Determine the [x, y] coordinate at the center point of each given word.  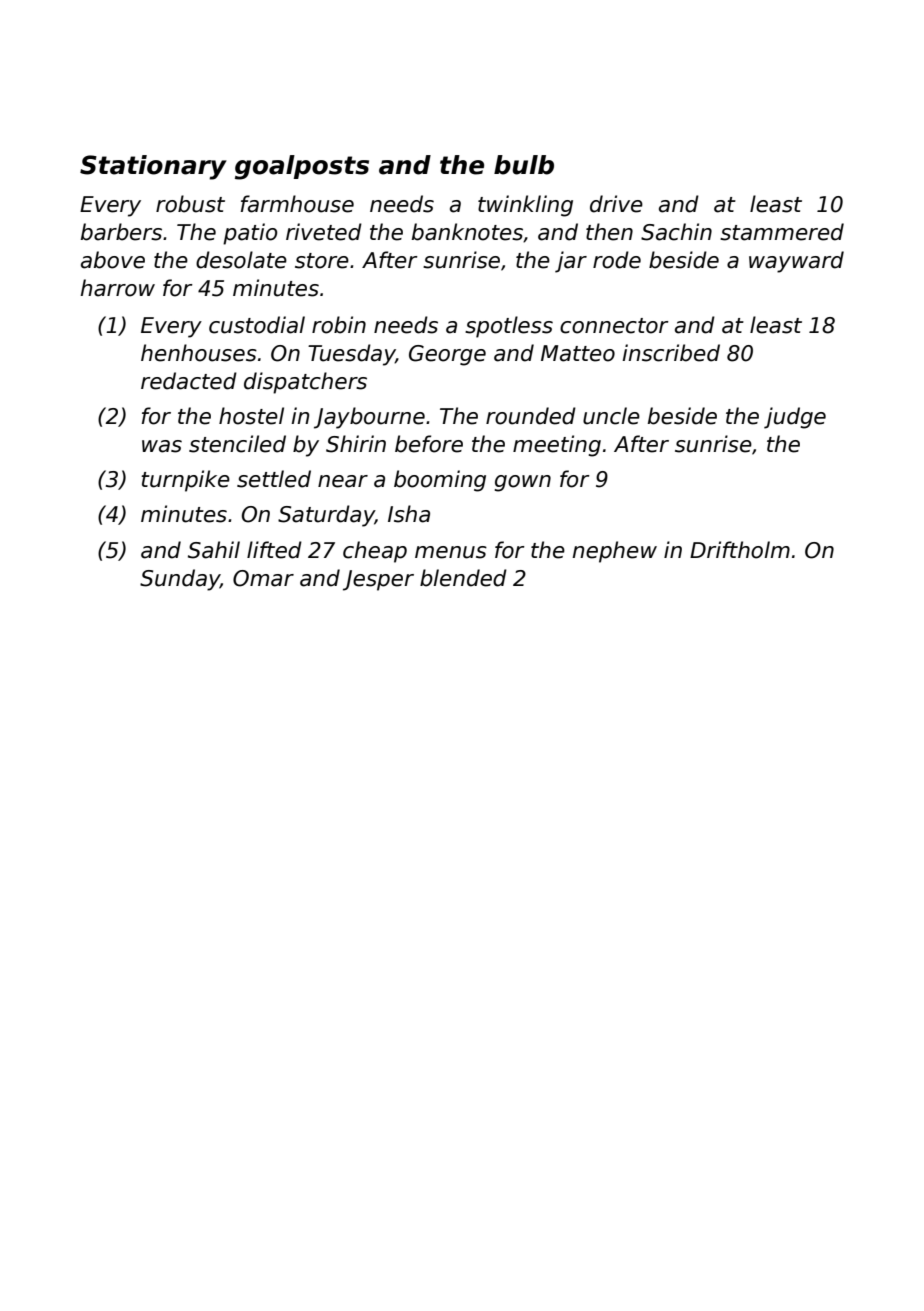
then [609, 232]
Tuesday [351, 355]
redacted [189, 381]
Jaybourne [369, 418]
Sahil [214, 550]
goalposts [302, 167]
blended [463, 578]
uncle [611, 416]
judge [795, 418]
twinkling [525, 206]
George [447, 355]
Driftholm [740, 550]
